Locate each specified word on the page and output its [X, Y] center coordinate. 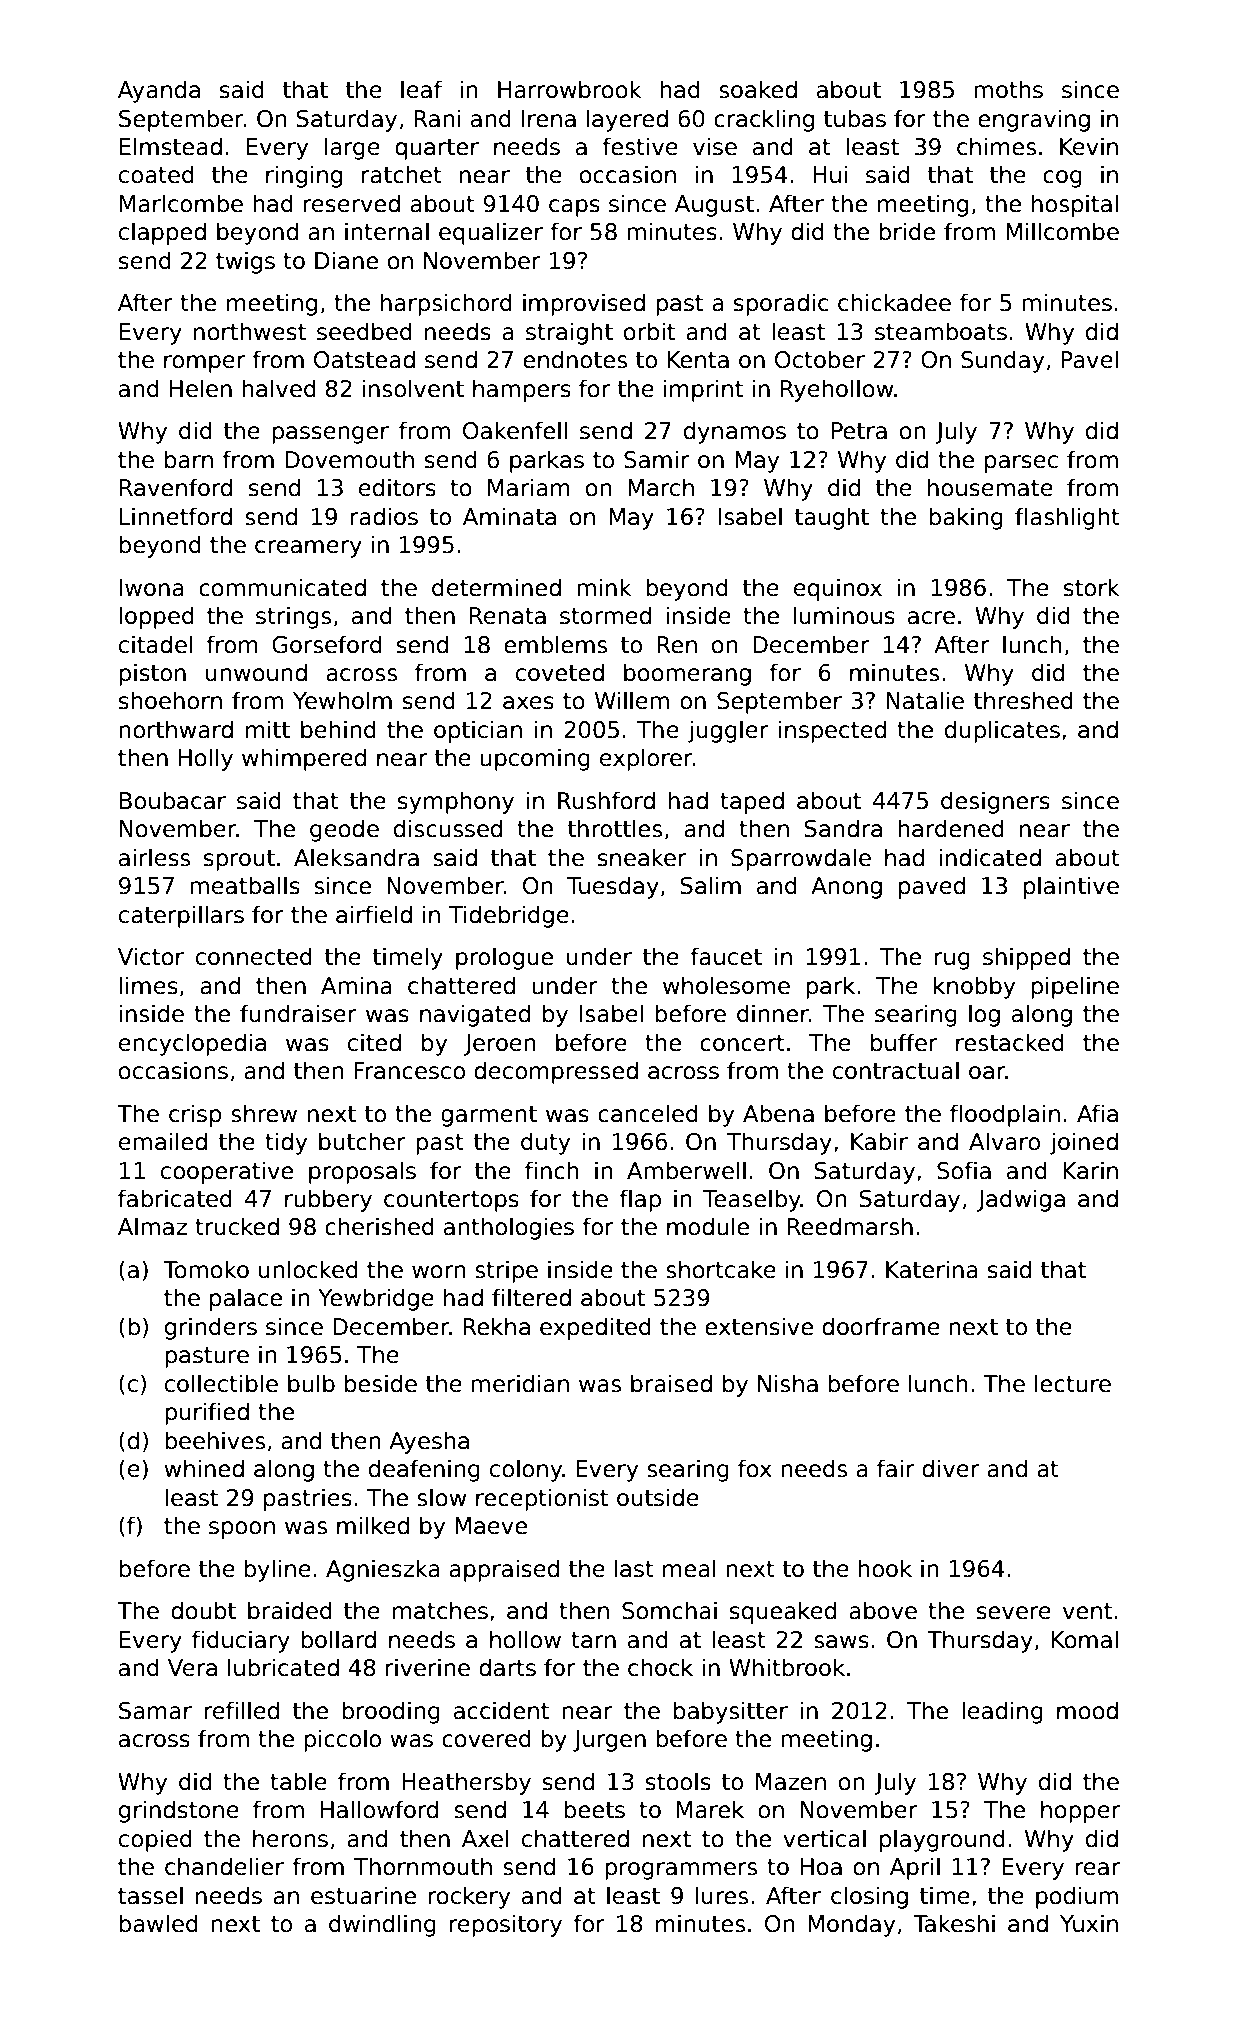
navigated [475, 1015]
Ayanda [159, 91]
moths [1008, 89]
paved [932, 887]
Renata [508, 616]
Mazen [791, 1782]
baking [966, 518]
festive [640, 146]
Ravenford [176, 487]
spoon [242, 1530]
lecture [1073, 1383]
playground [942, 1840]
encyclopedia [192, 1044]
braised [671, 1383]
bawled [158, 1923]
